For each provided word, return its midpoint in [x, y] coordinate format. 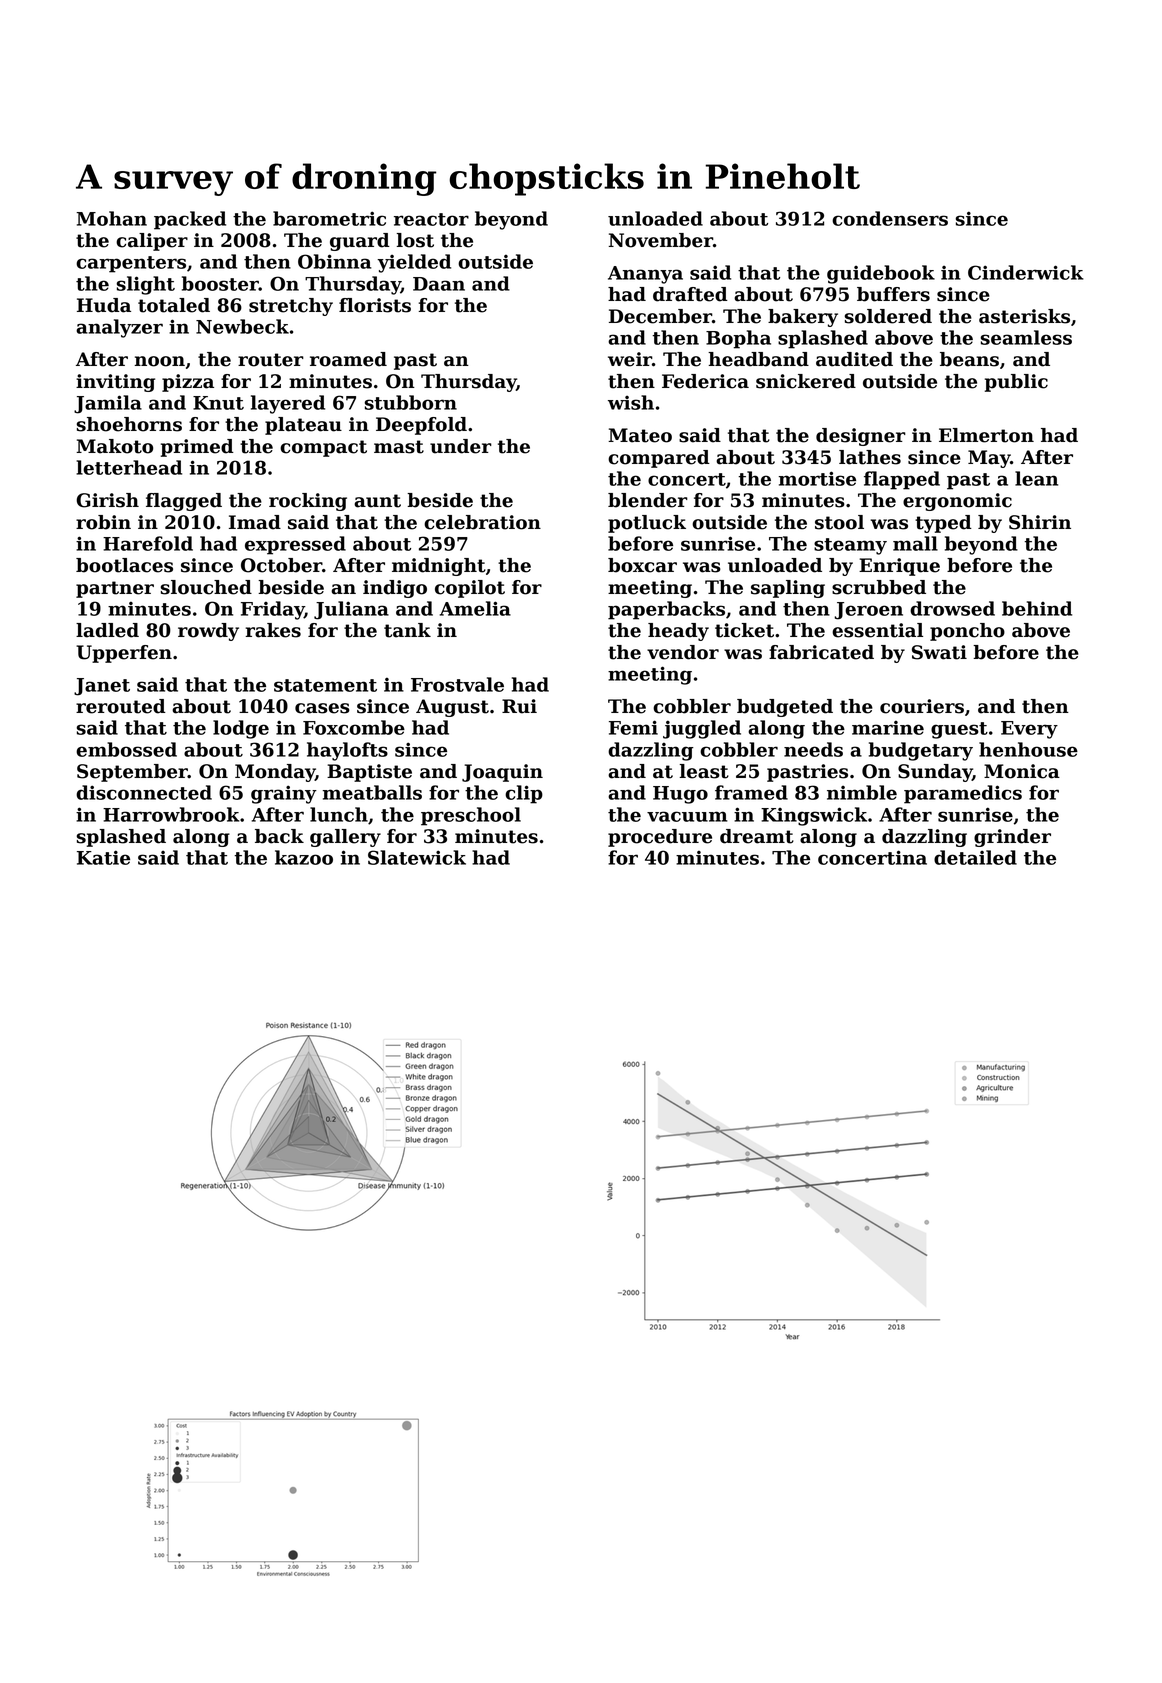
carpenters [131, 264]
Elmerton [986, 435]
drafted [690, 294]
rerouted [121, 706]
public [1016, 383]
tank [407, 630]
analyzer [119, 328]
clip [524, 794]
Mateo [640, 435]
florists [375, 305]
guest [959, 730]
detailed [975, 857]
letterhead [129, 467]
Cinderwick [1026, 272]
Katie [103, 857]
